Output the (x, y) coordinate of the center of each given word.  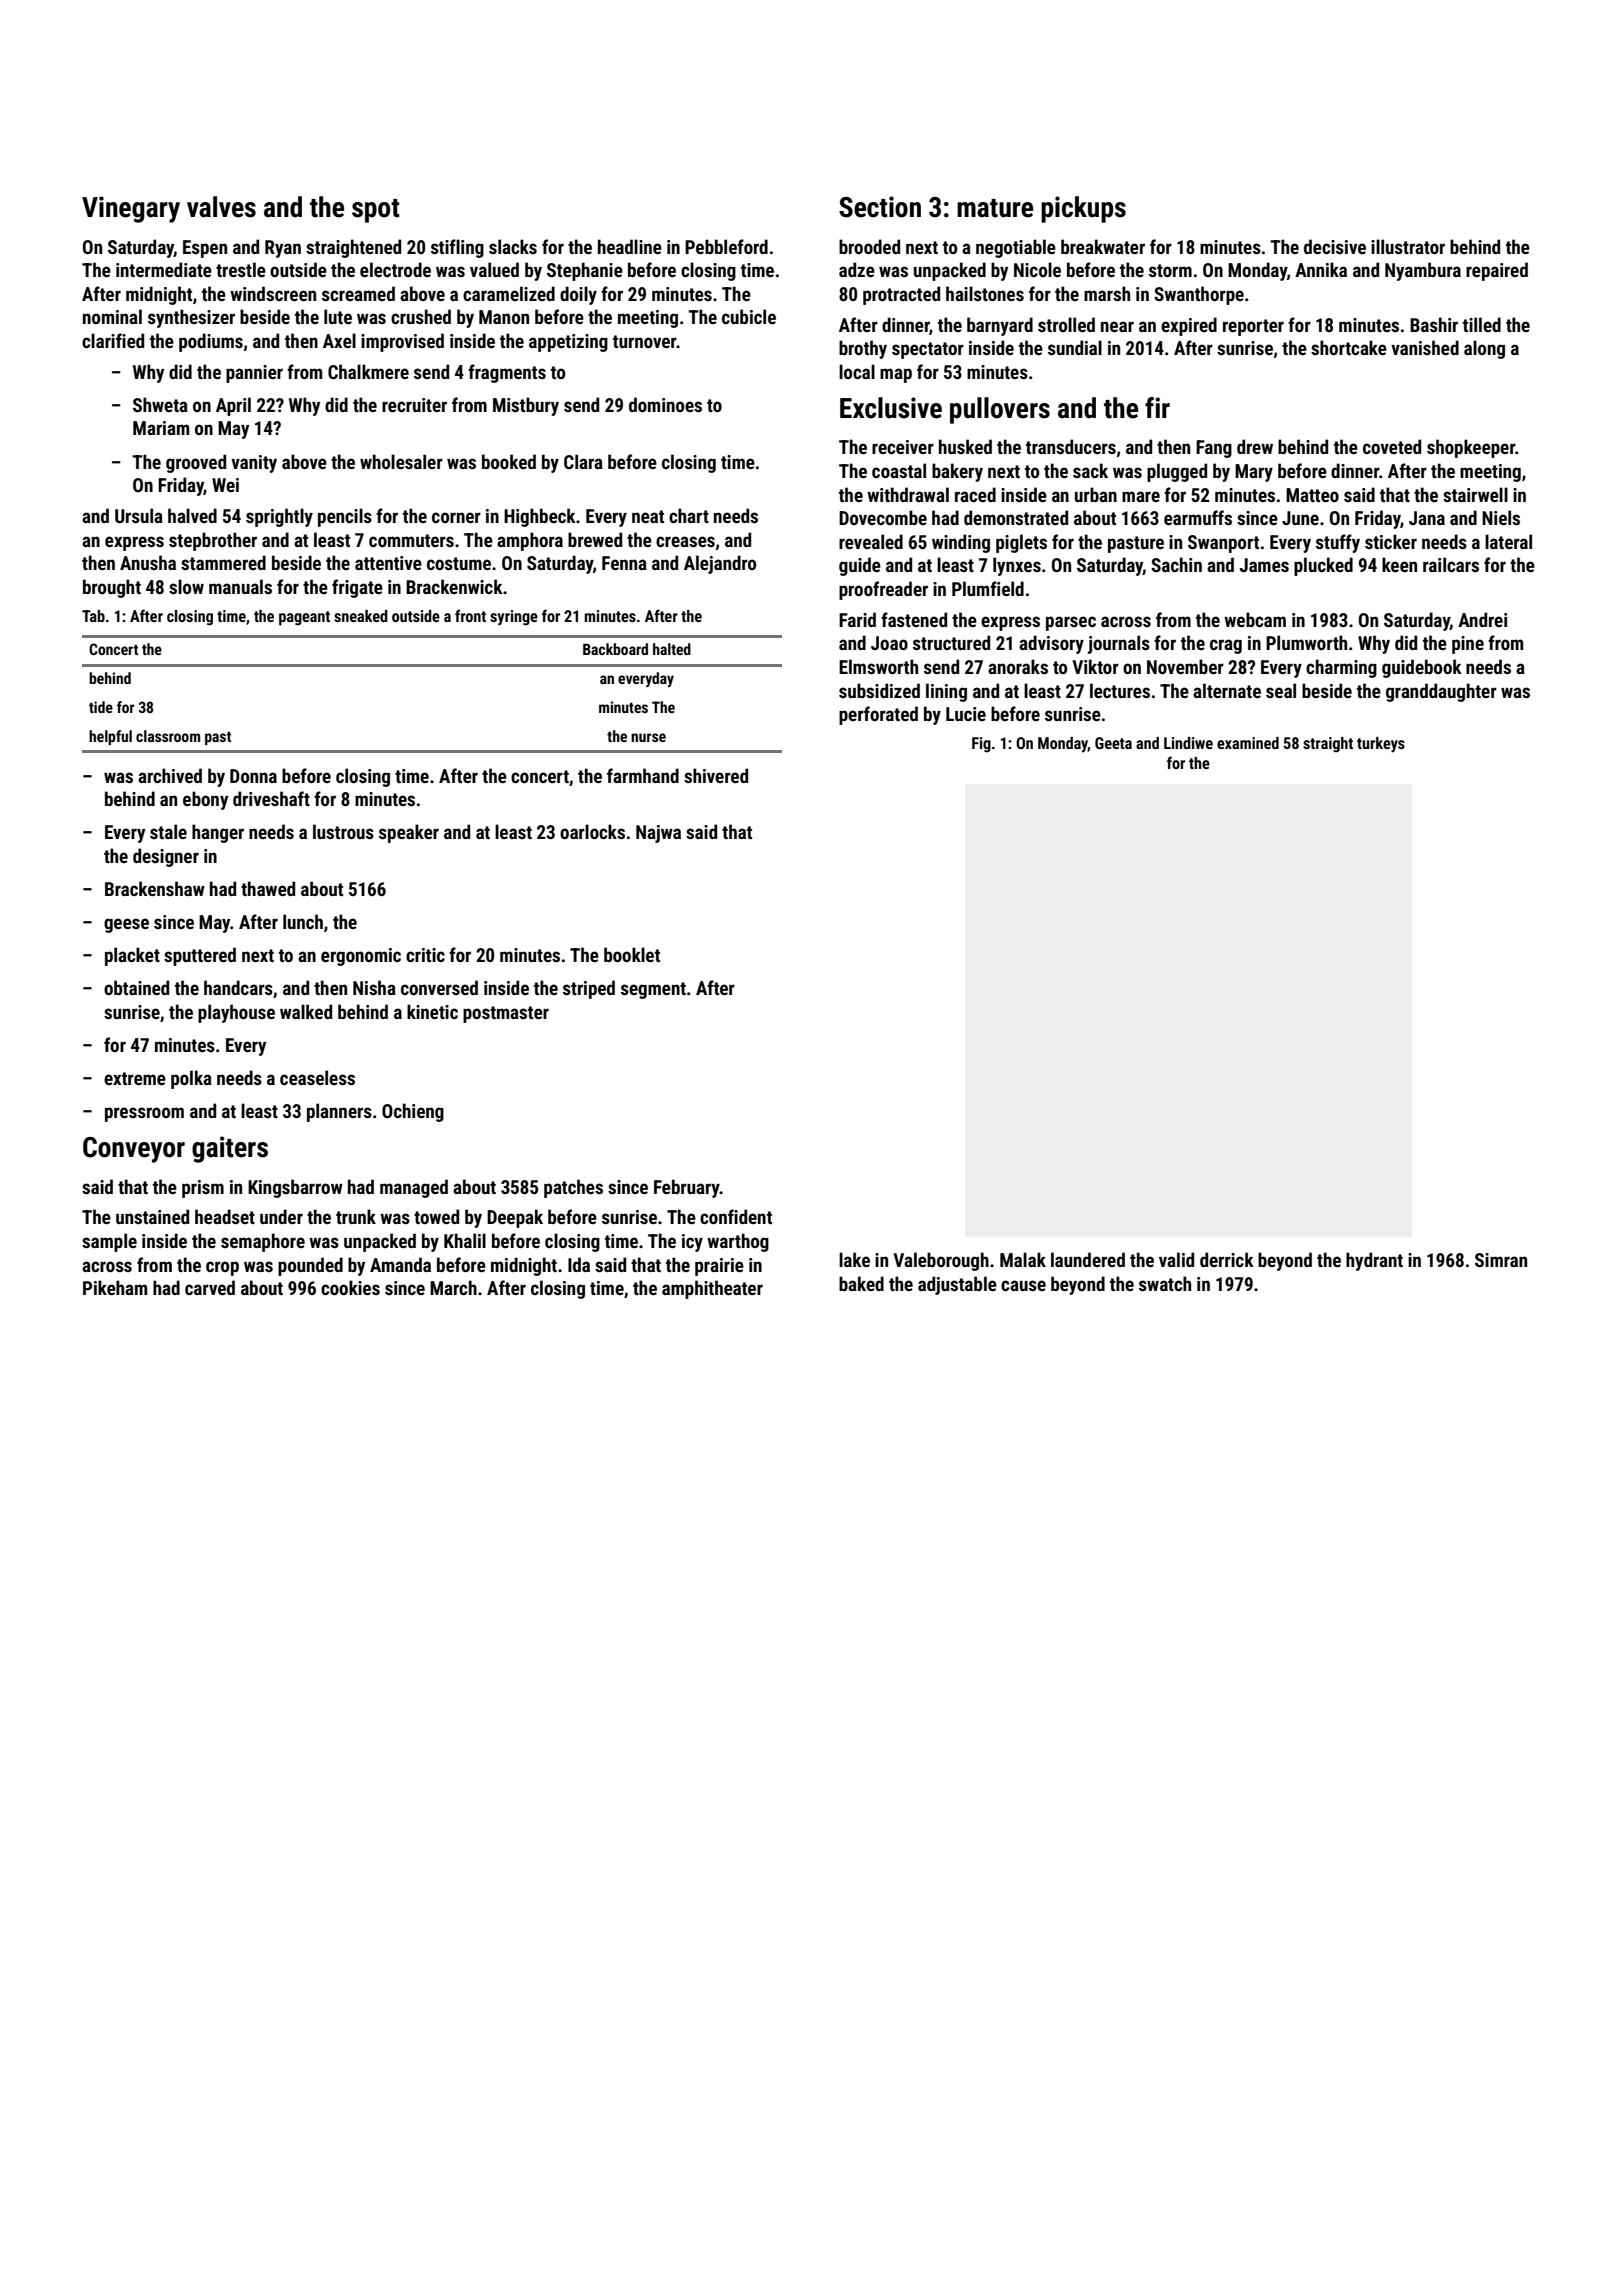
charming (1341, 668)
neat (648, 516)
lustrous (343, 831)
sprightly (279, 517)
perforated (878, 715)
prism (203, 1189)
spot (376, 211)
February (687, 1188)
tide (101, 707)
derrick (1227, 1259)
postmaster (506, 1014)
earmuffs (1198, 517)
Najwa (658, 834)
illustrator (1408, 246)
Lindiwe (1188, 743)
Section (880, 207)
